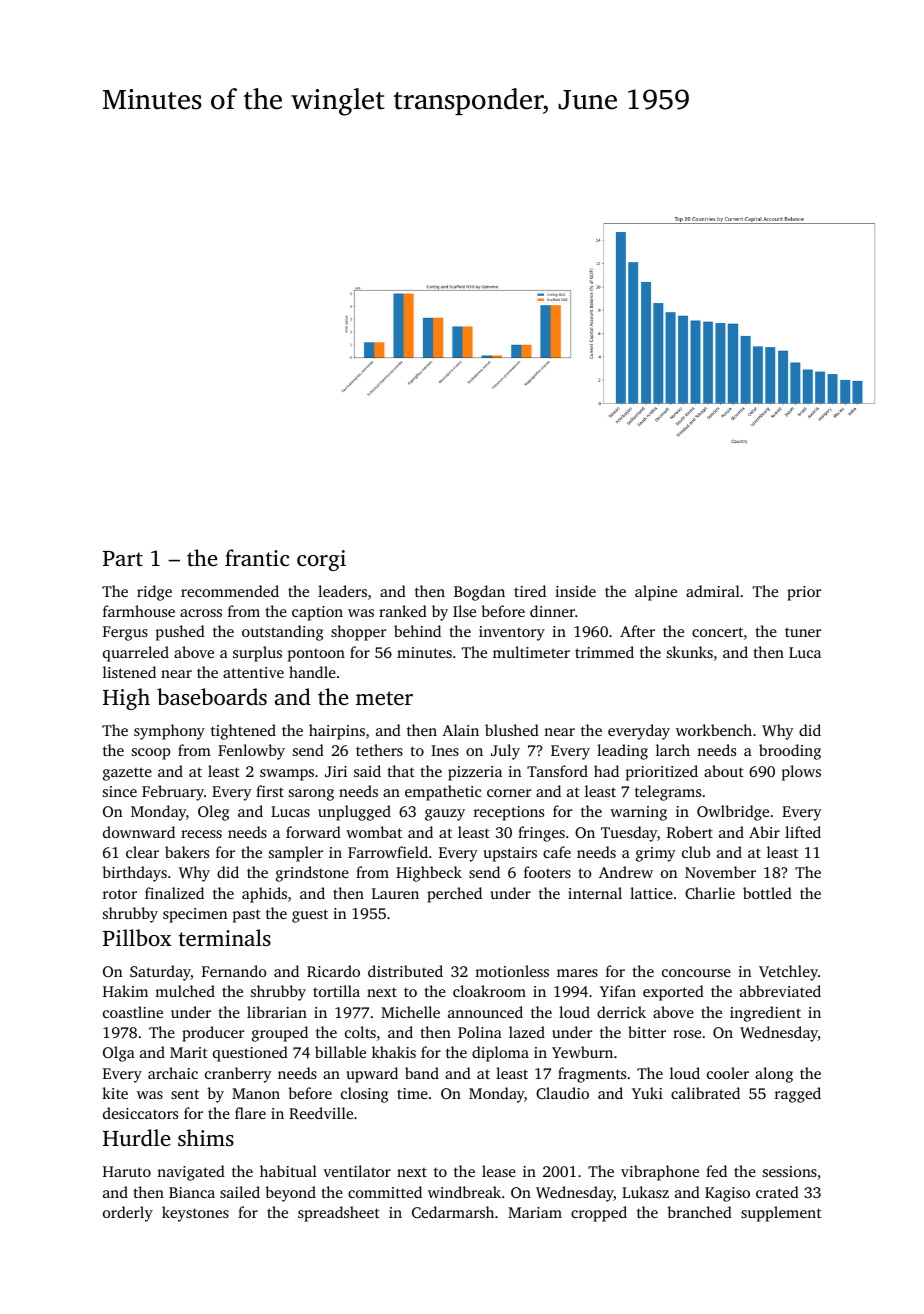  Describe the element at coordinates (790, 752) in the page. I see `brooding` at that location.
